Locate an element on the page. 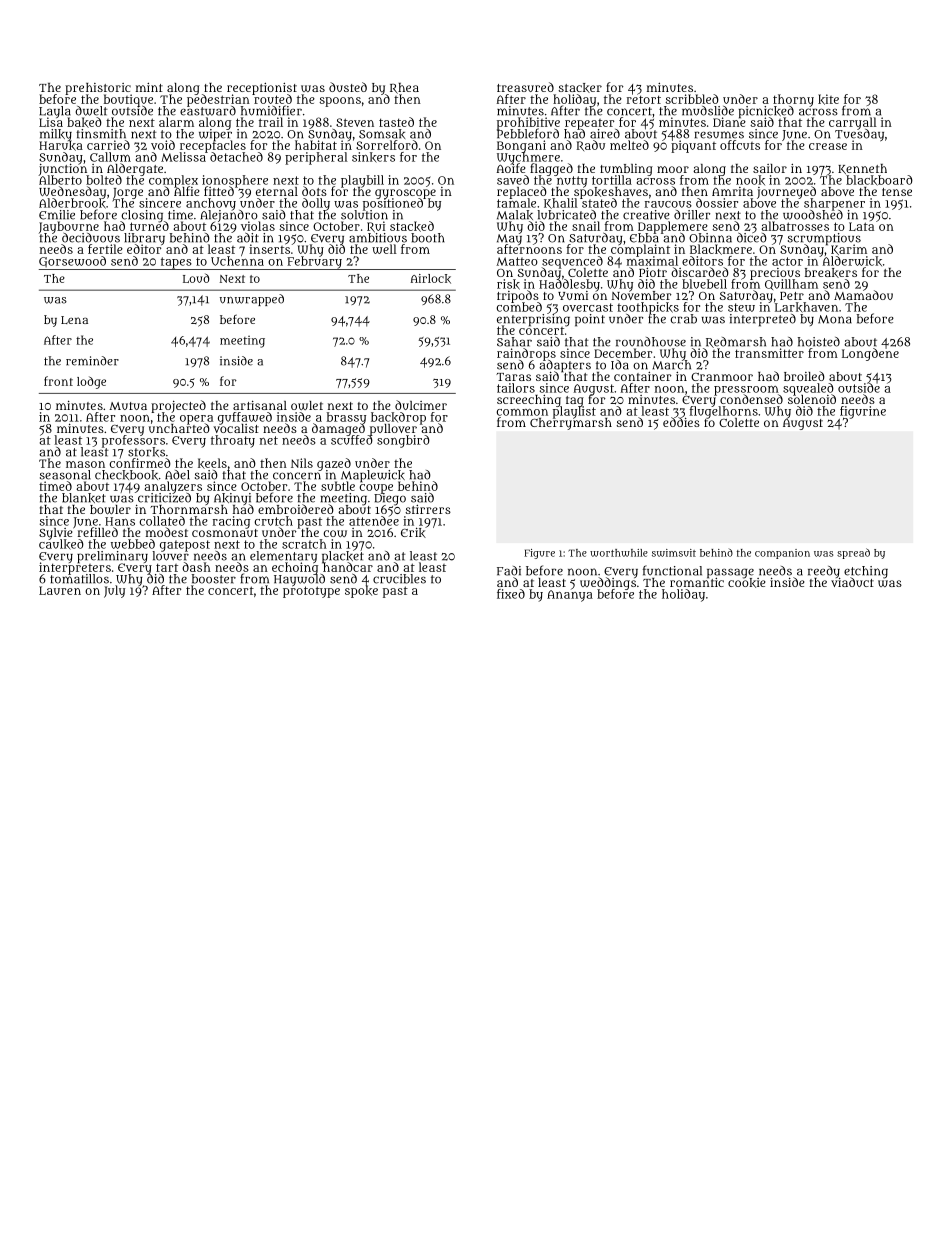  kite is located at coordinates (828, 99).
